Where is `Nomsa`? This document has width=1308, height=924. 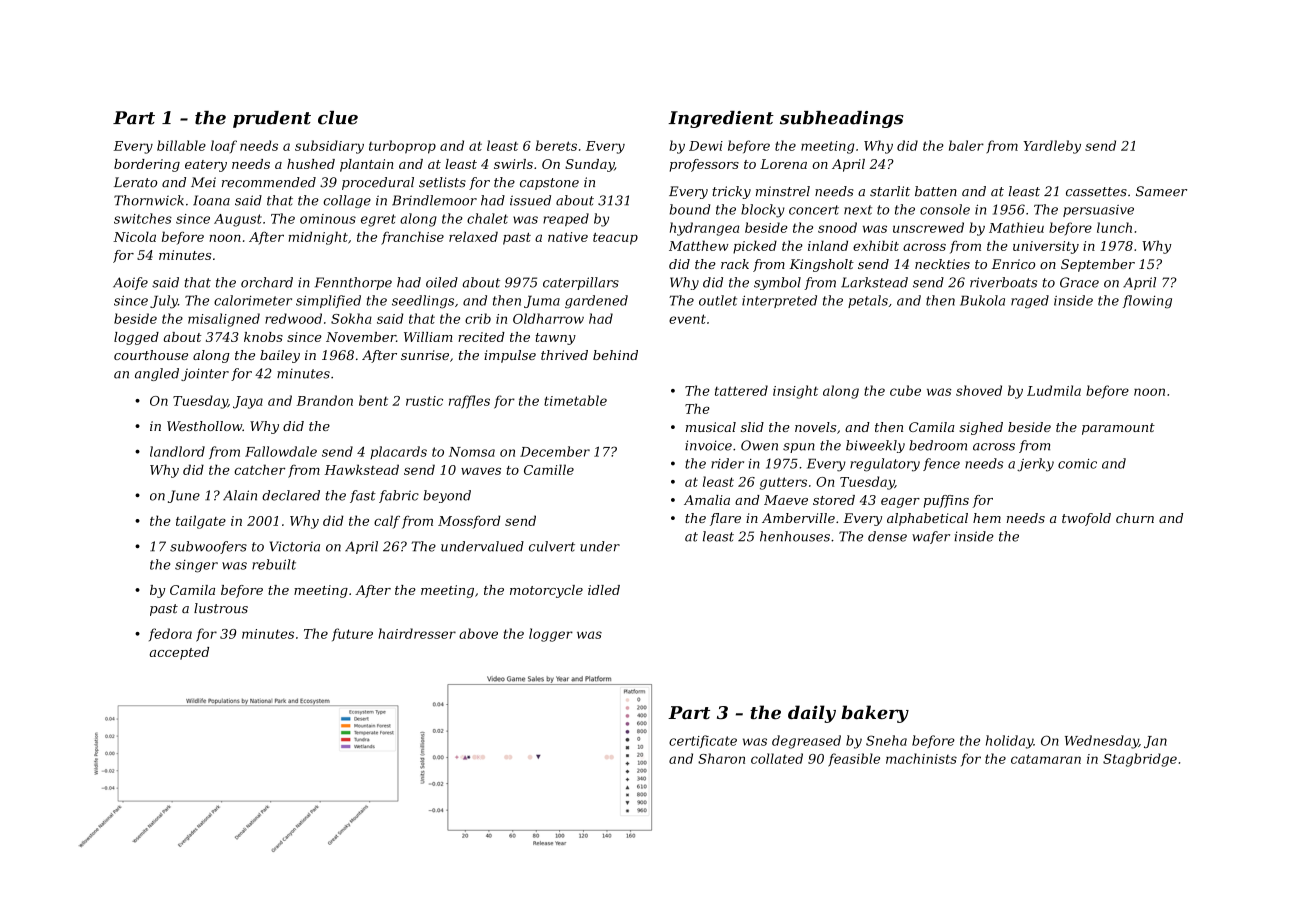 Nomsa is located at coordinates (472, 452).
